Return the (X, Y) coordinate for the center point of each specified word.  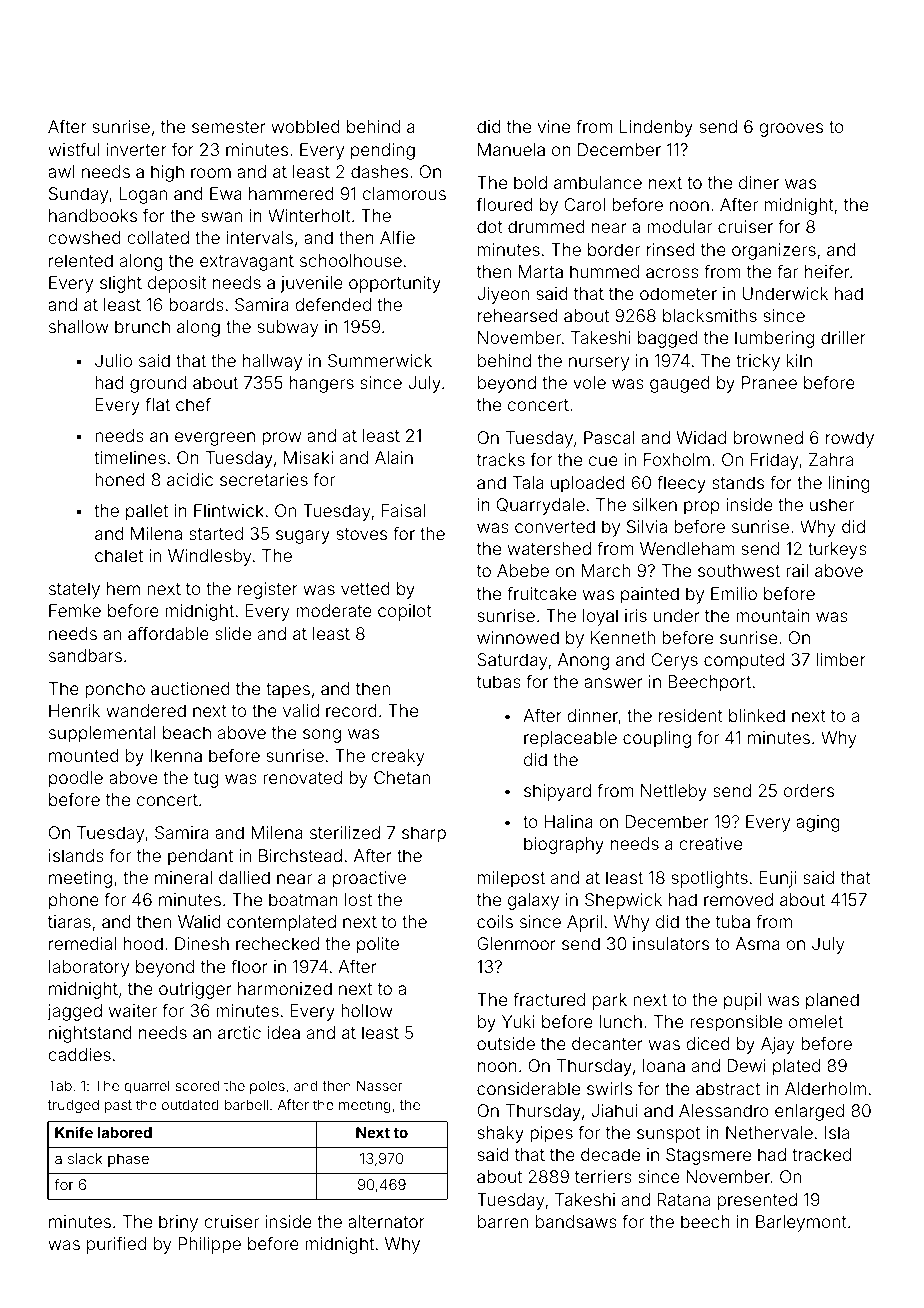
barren (503, 1221)
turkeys (837, 550)
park (610, 1001)
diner (759, 182)
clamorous (404, 193)
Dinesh (202, 943)
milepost (511, 879)
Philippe (210, 1245)
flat (157, 404)
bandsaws (576, 1221)
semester (229, 127)
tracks (501, 459)
